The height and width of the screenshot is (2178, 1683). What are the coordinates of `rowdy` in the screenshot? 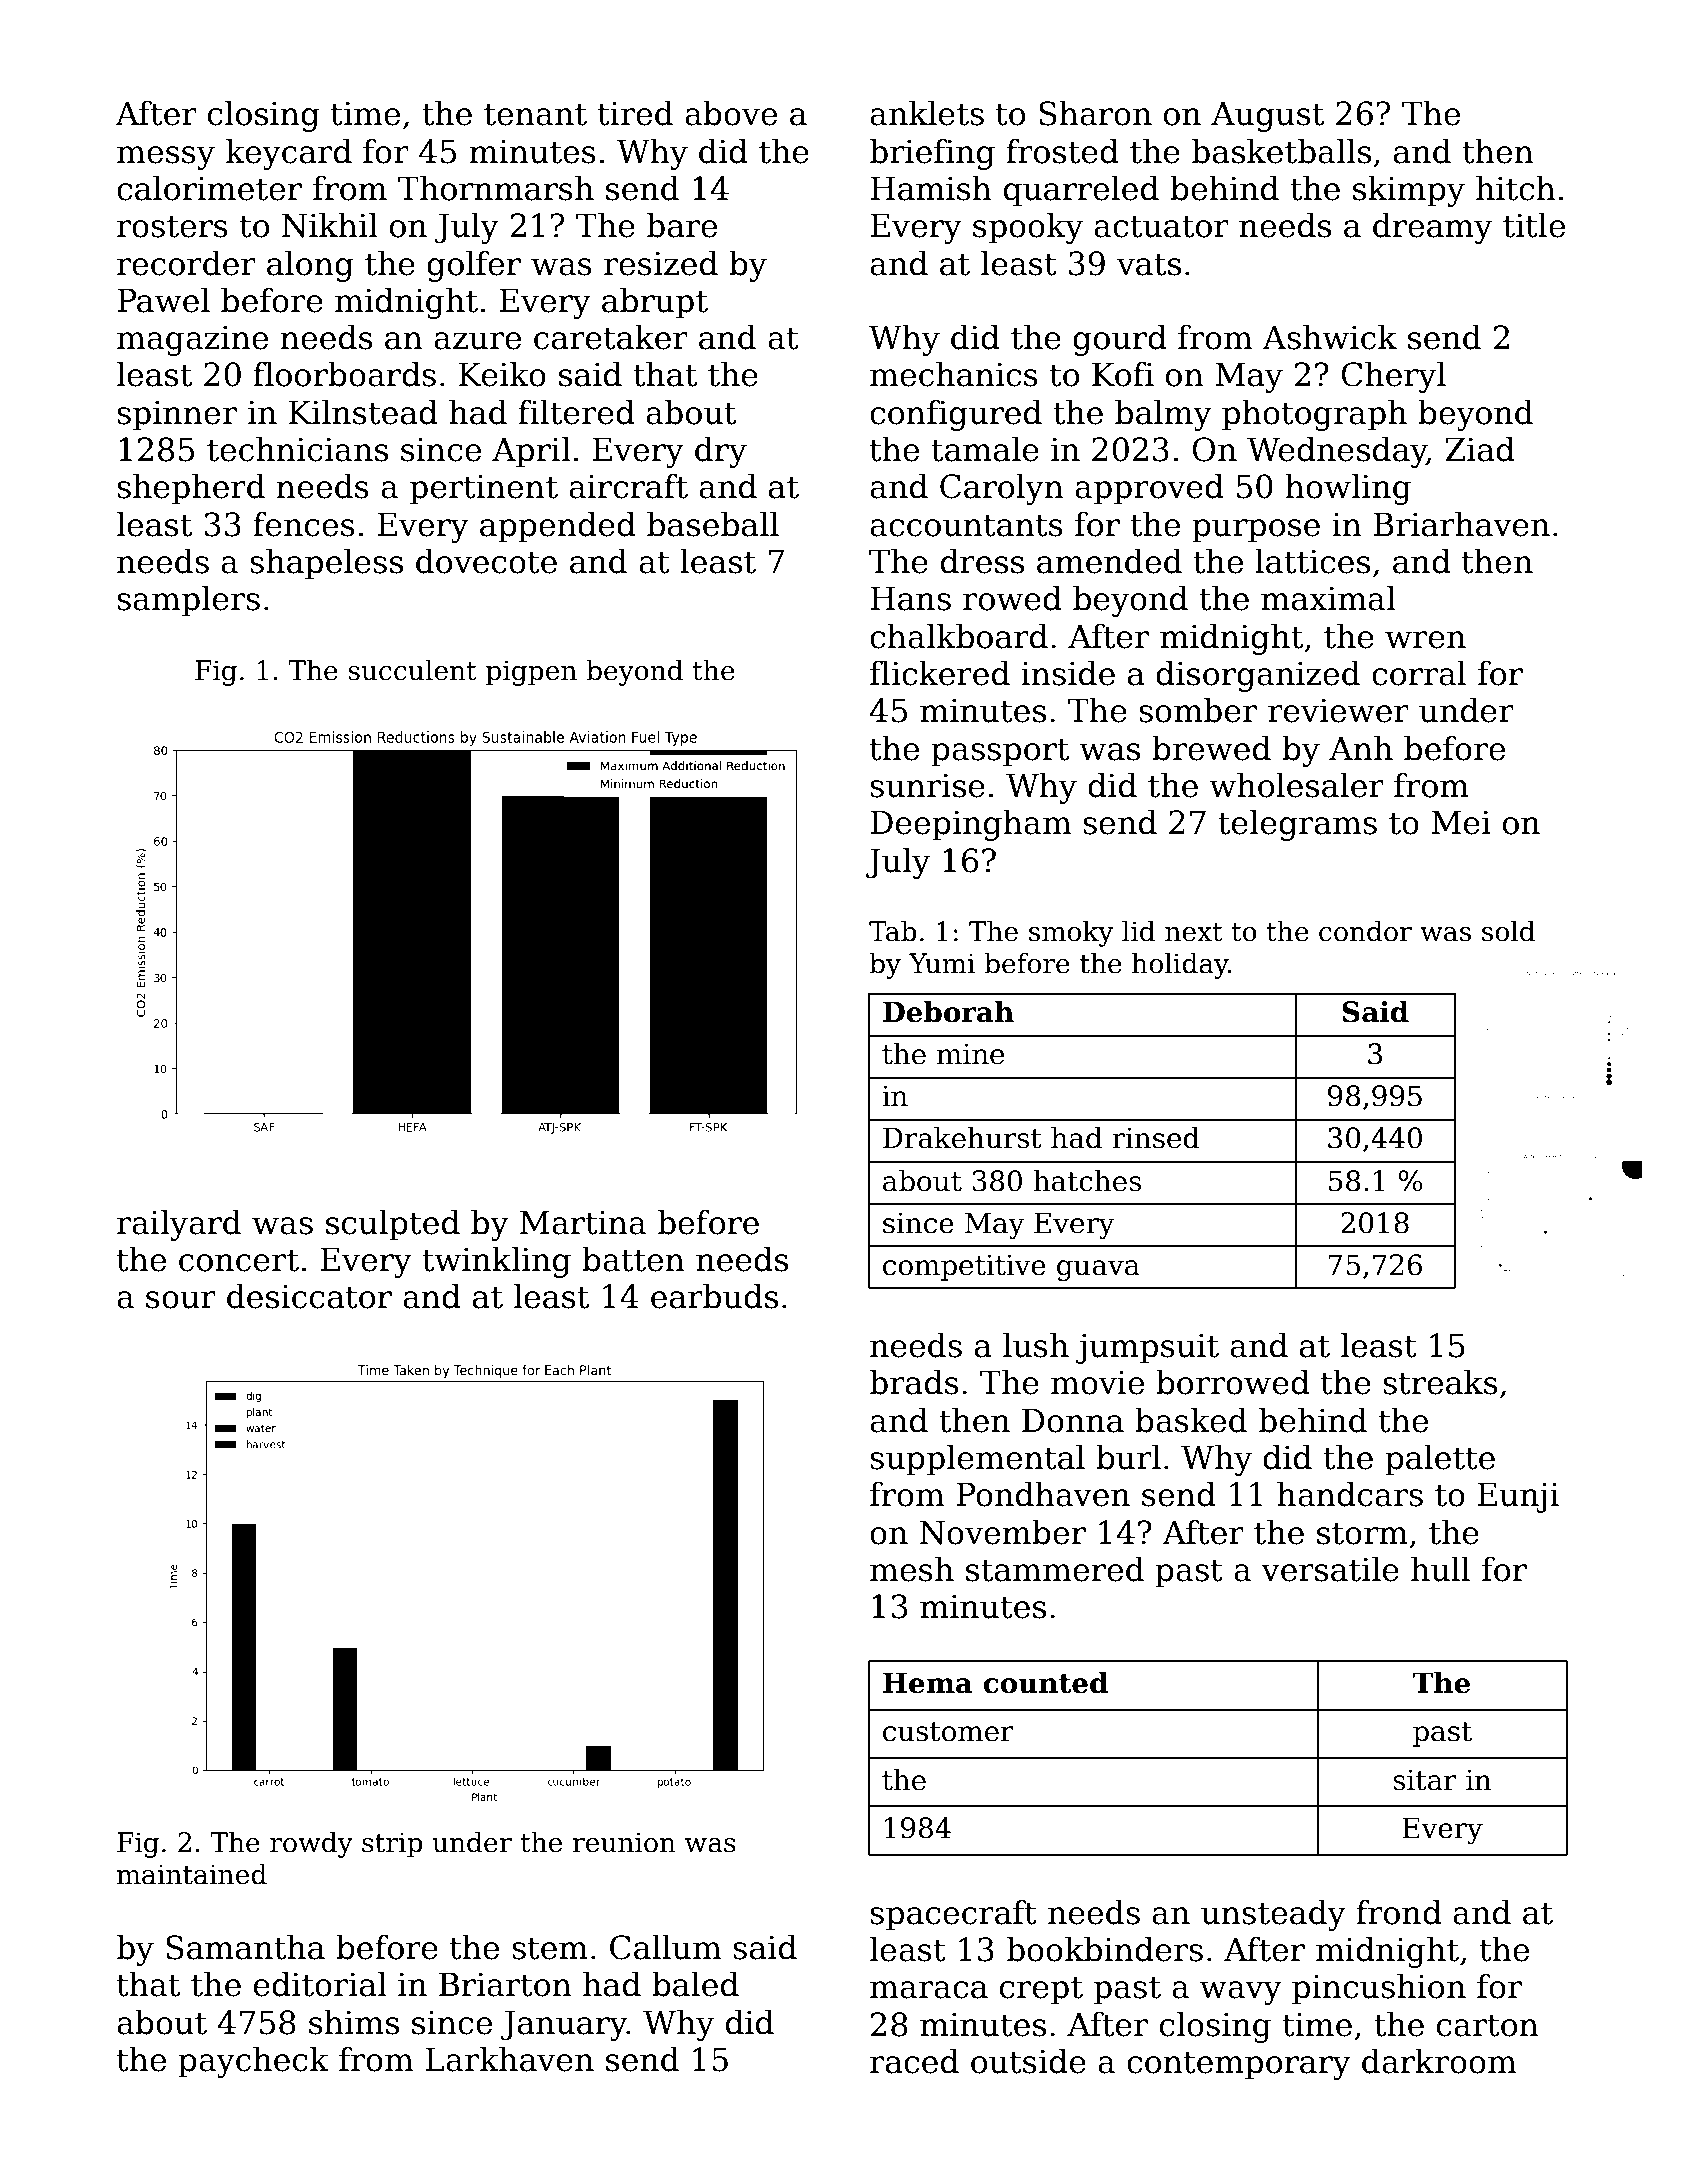 It's located at (311, 1844).
